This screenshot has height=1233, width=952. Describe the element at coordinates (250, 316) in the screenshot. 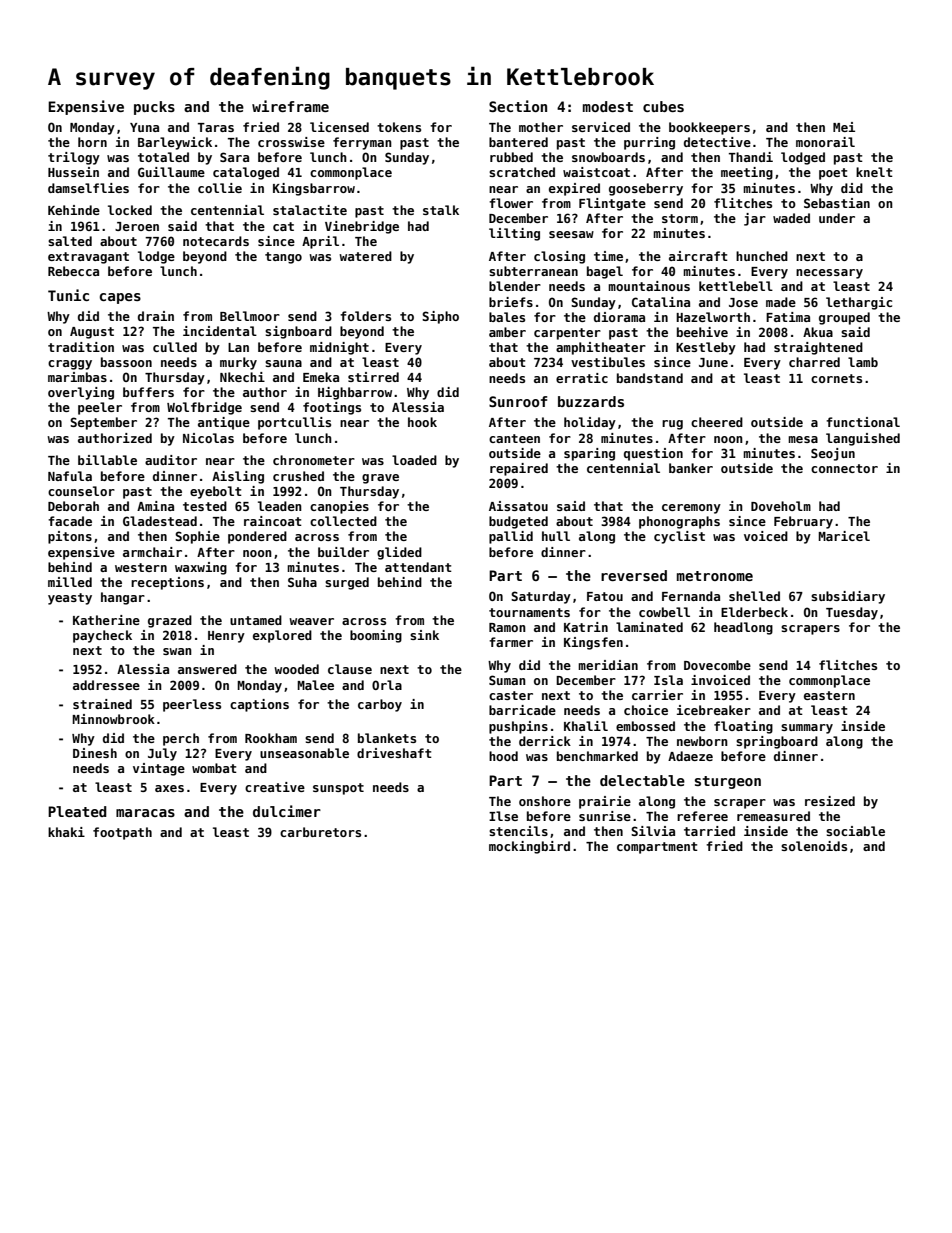

I see `Bellmoor` at that location.
